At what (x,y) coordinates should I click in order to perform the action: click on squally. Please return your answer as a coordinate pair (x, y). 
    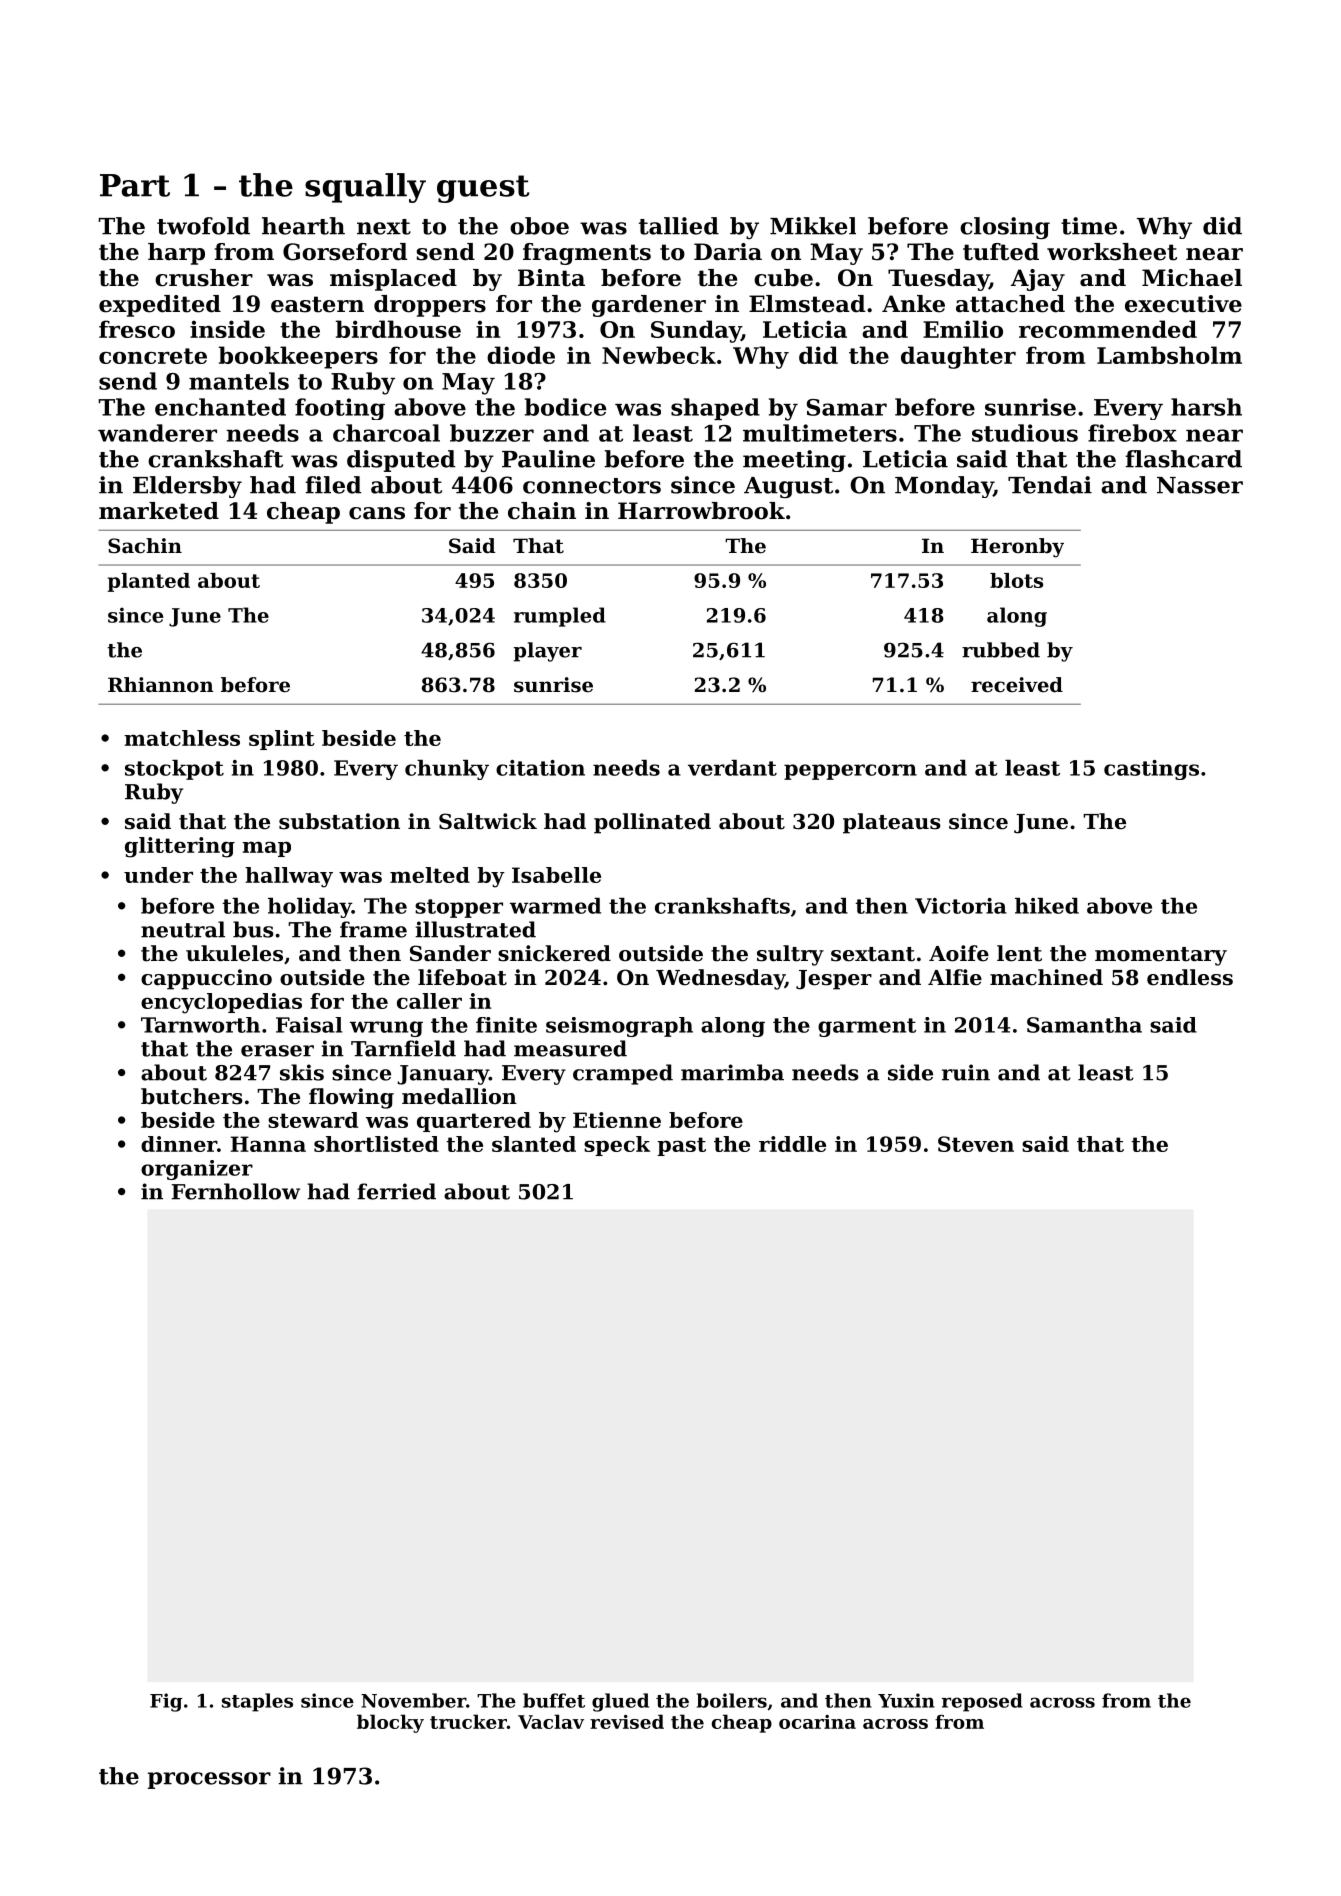
    Looking at the image, I should click on (365, 188).
